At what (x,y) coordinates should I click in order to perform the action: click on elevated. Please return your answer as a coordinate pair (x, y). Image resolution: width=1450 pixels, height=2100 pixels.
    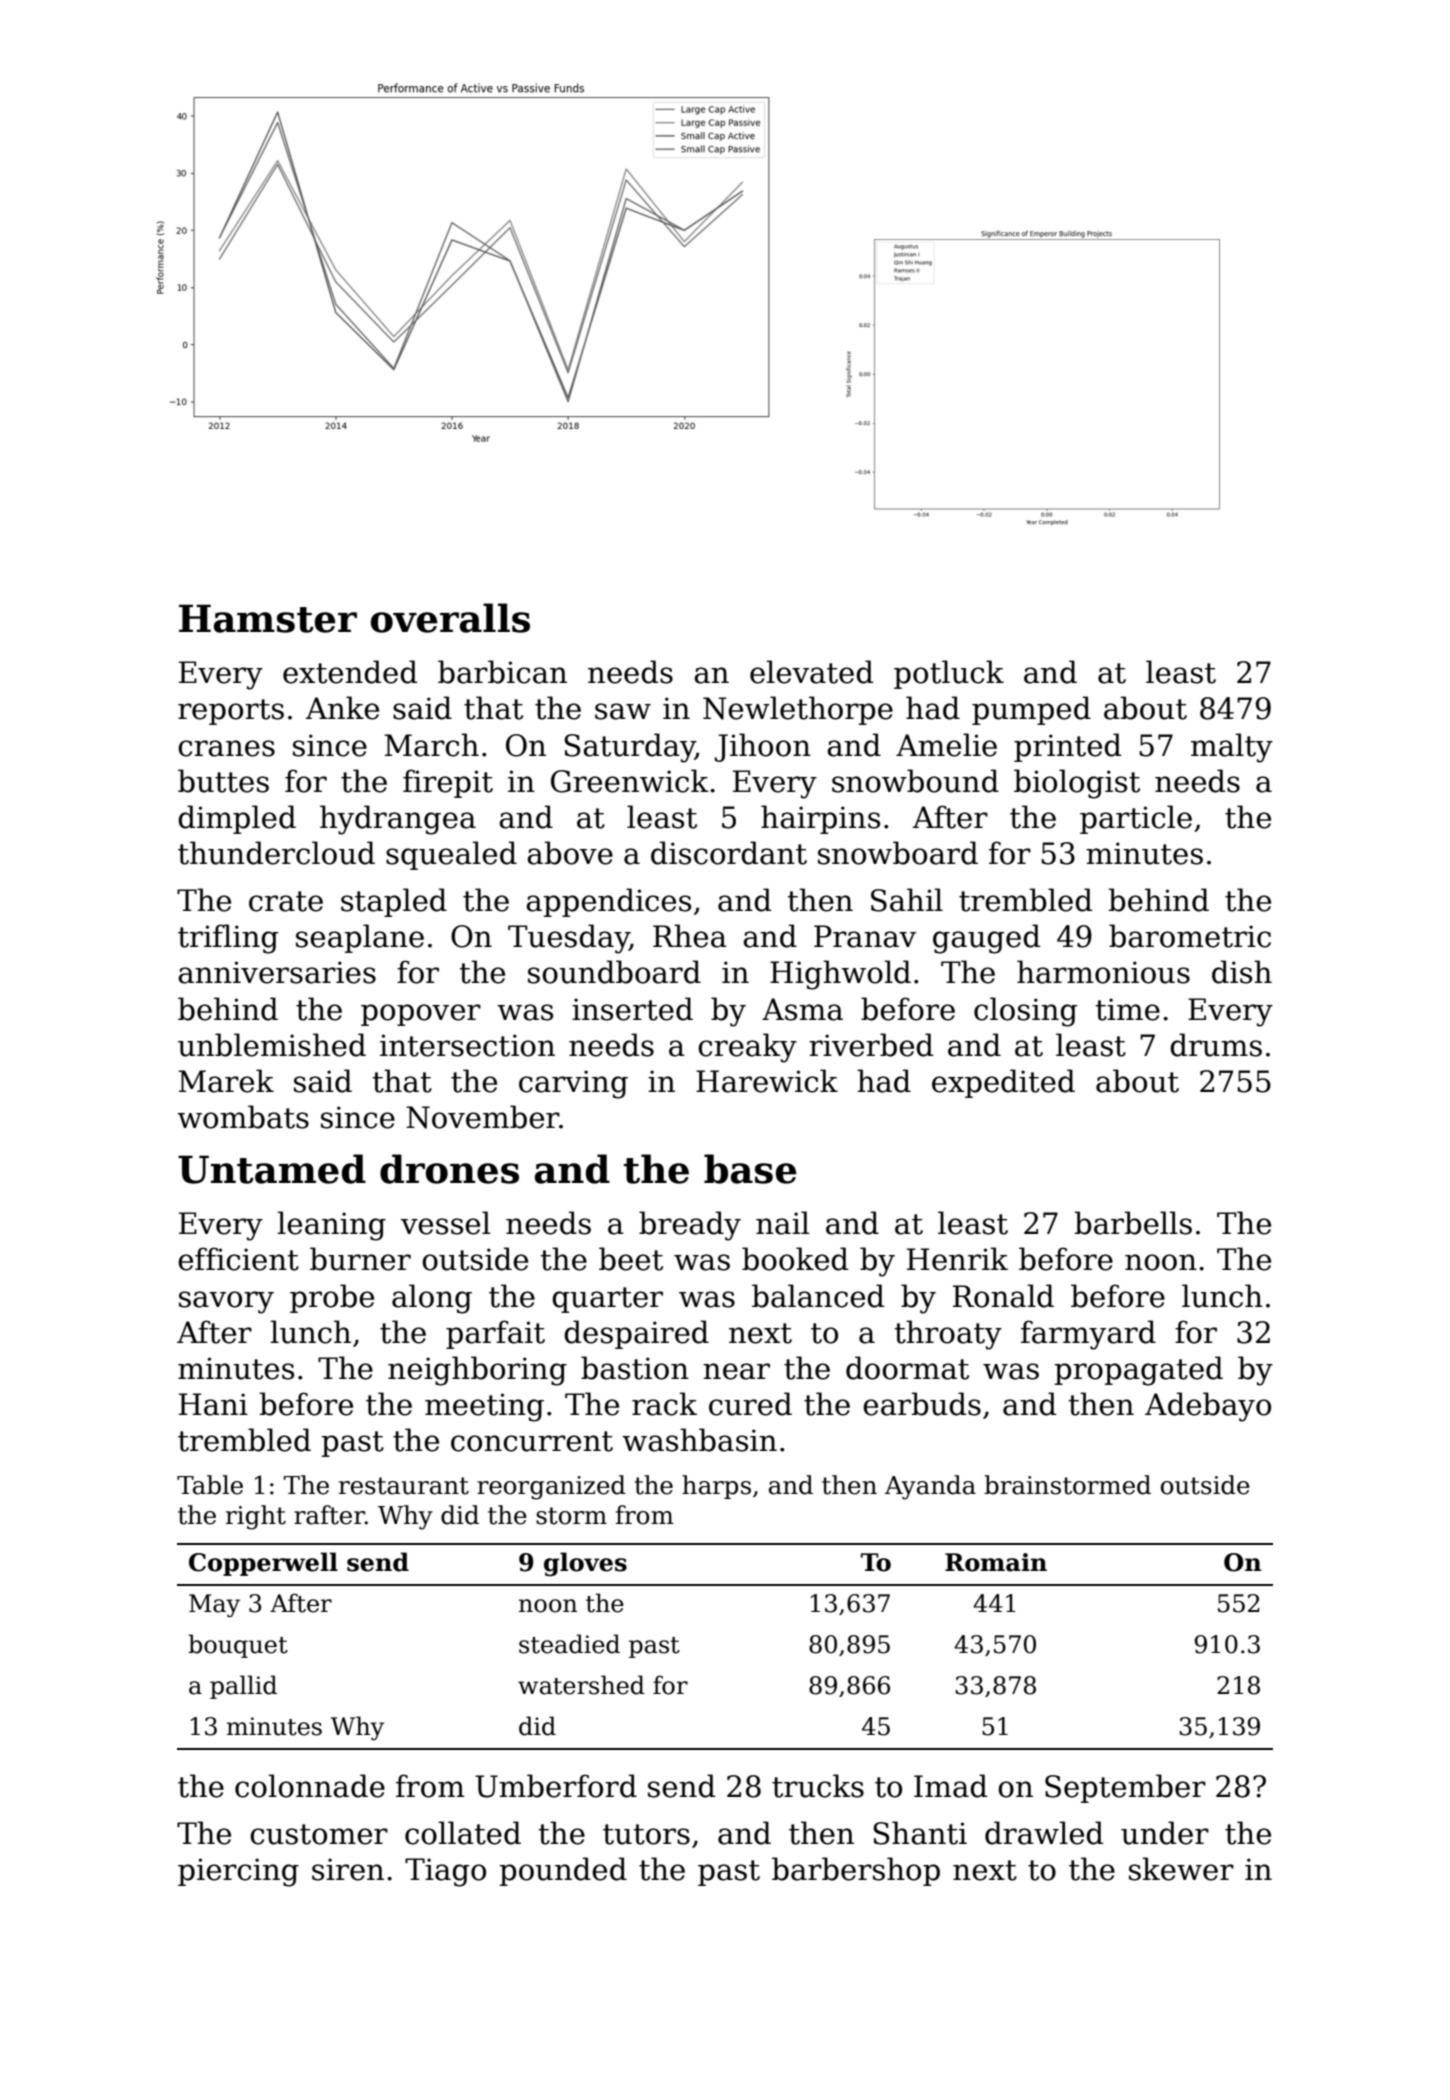
    Looking at the image, I should click on (811, 672).
